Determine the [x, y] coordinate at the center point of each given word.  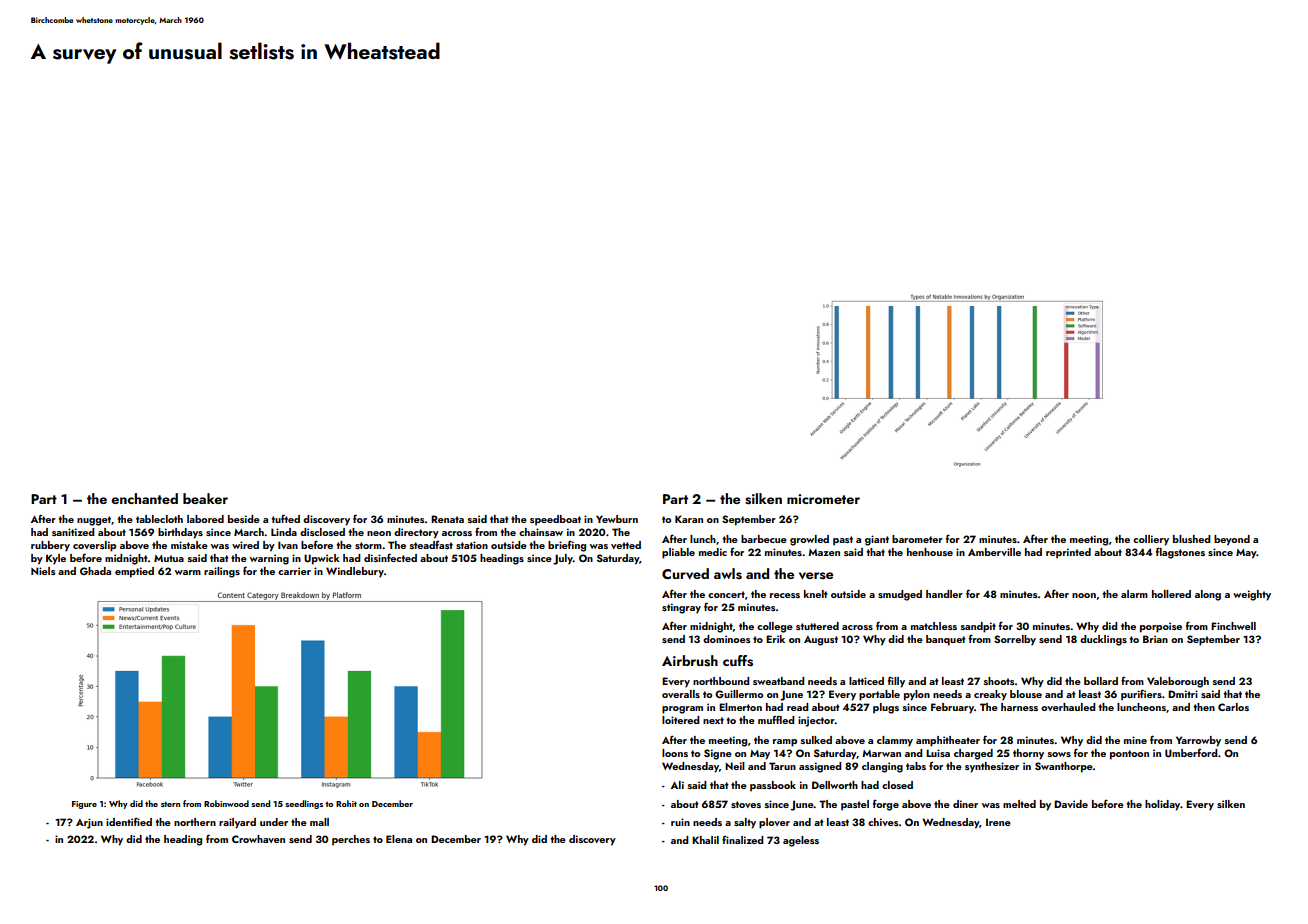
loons [675, 753]
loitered [680, 720]
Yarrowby [1198, 741]
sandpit [978, 627]
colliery [1151, 540]
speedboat [555, 520]
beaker [205, 498]
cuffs [738, 661]
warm [188, 572]
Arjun [89, 823]
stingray [681, 608]
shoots [999, 681]
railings [222, 572]
